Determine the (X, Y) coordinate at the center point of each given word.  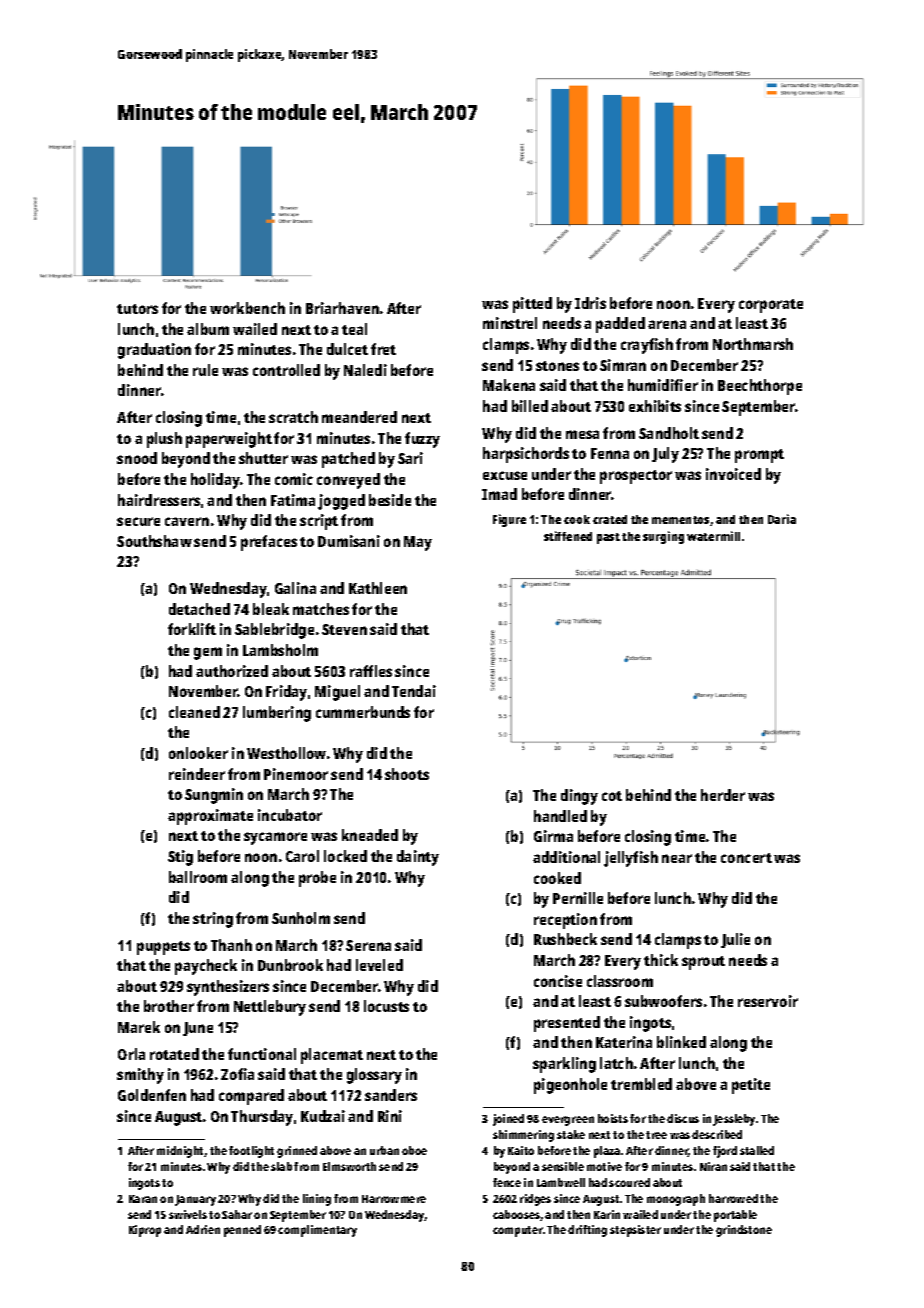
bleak (271, 609)
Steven (344, 629)
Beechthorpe (760, 387)
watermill (713, 536)
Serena (368, 945)
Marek (139, 1027)
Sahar (237, 1214)
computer (518, 1231)
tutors (137, 309)
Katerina (624, 1042)
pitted (532, 305)
